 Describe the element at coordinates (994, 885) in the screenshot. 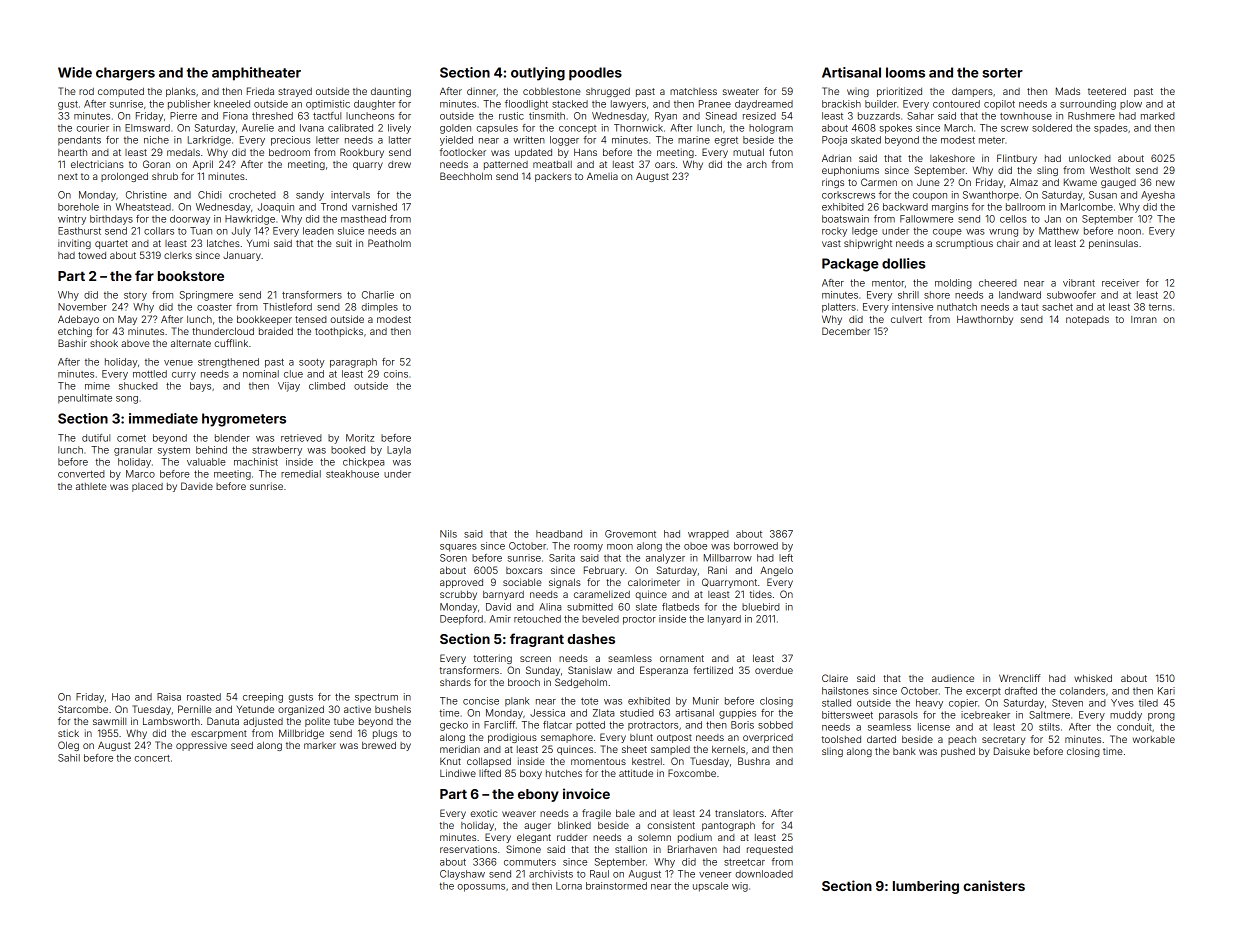

I see `canisters` at that location.
